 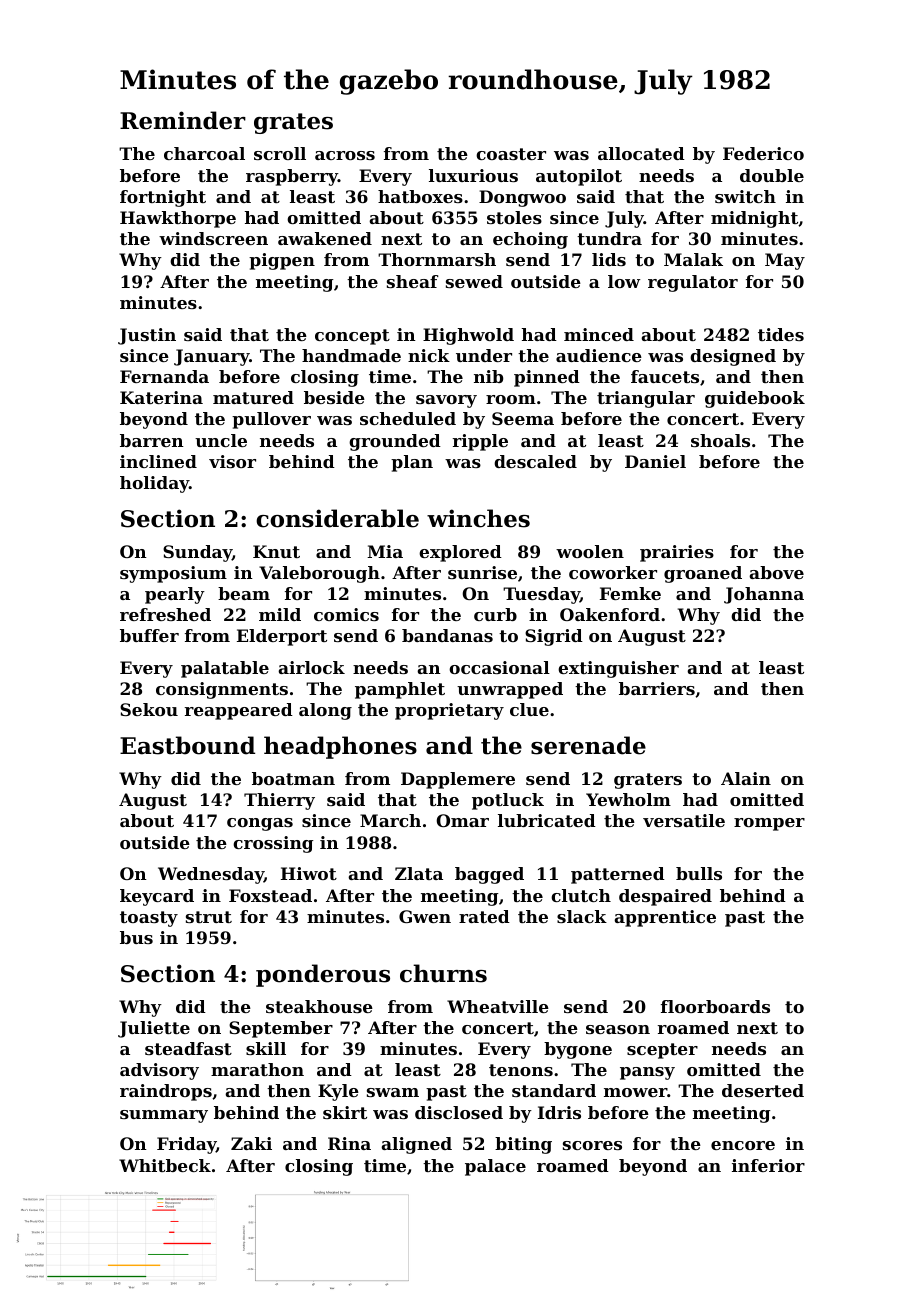 What do you see at coordinates (425, 916) in the document?
I see `Gwen` at bounding box center [425, 916].
